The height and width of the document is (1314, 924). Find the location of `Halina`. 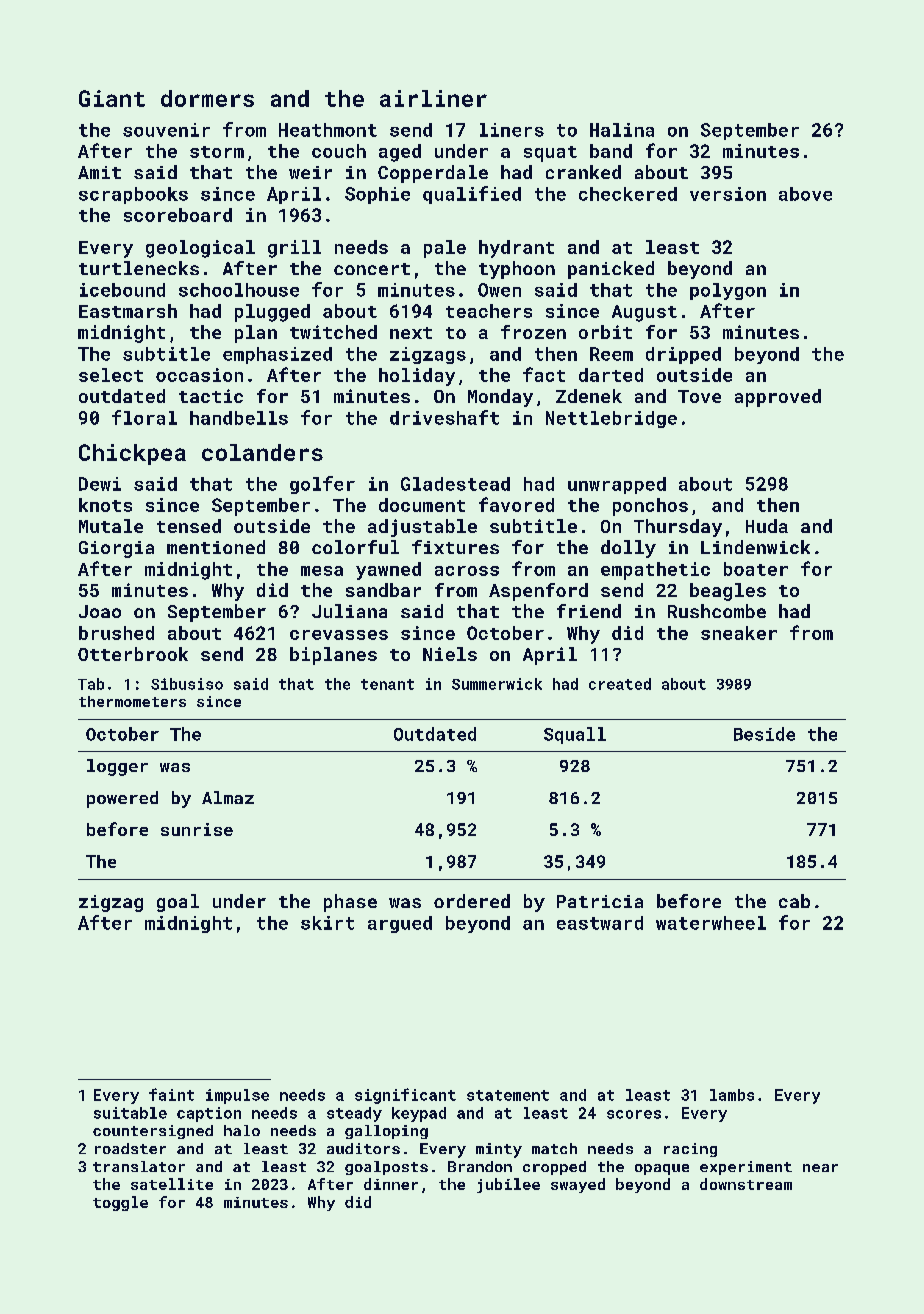

Halina is located at coordinates (622, 130).
